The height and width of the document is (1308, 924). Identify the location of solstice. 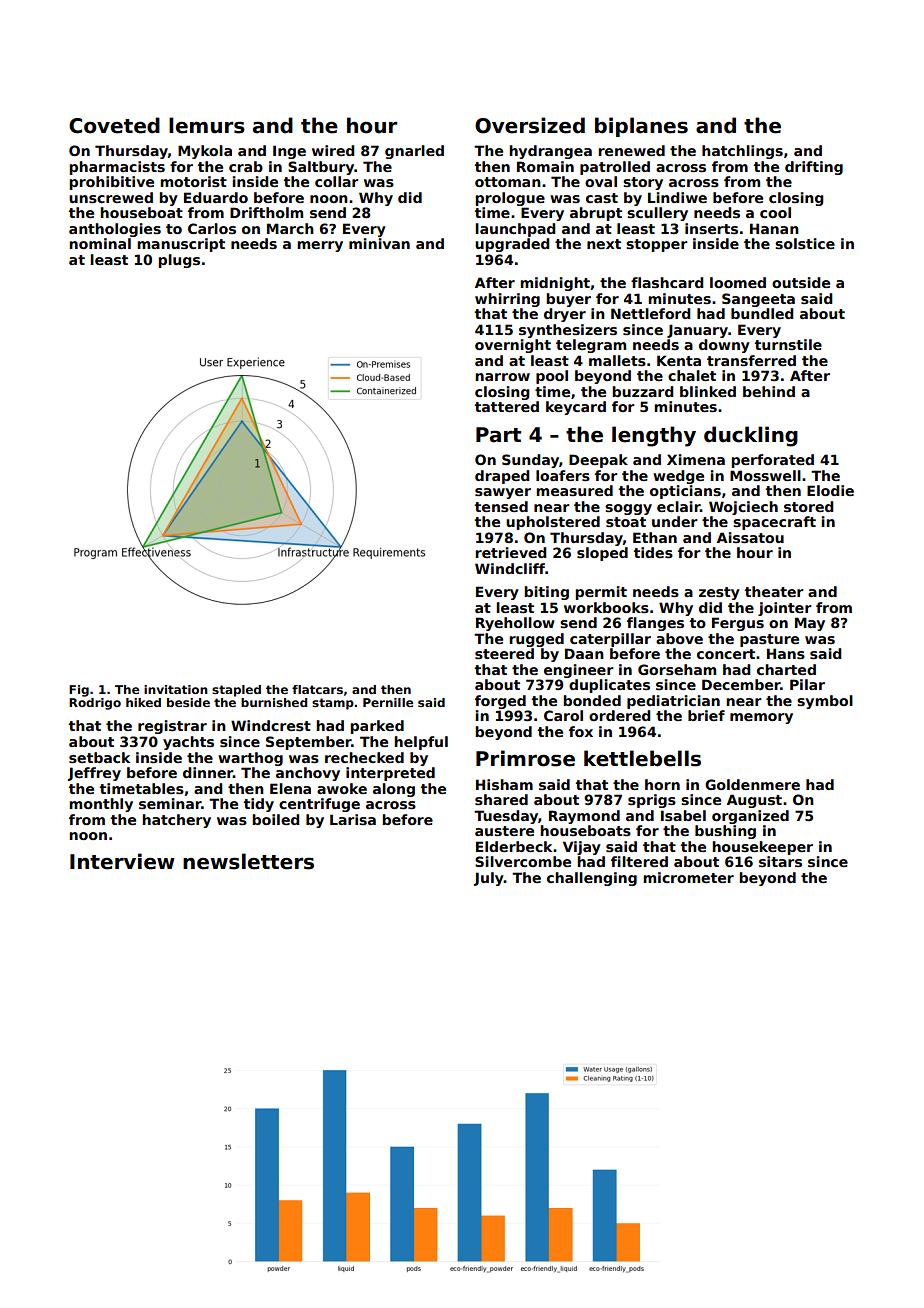
(805, 243).
